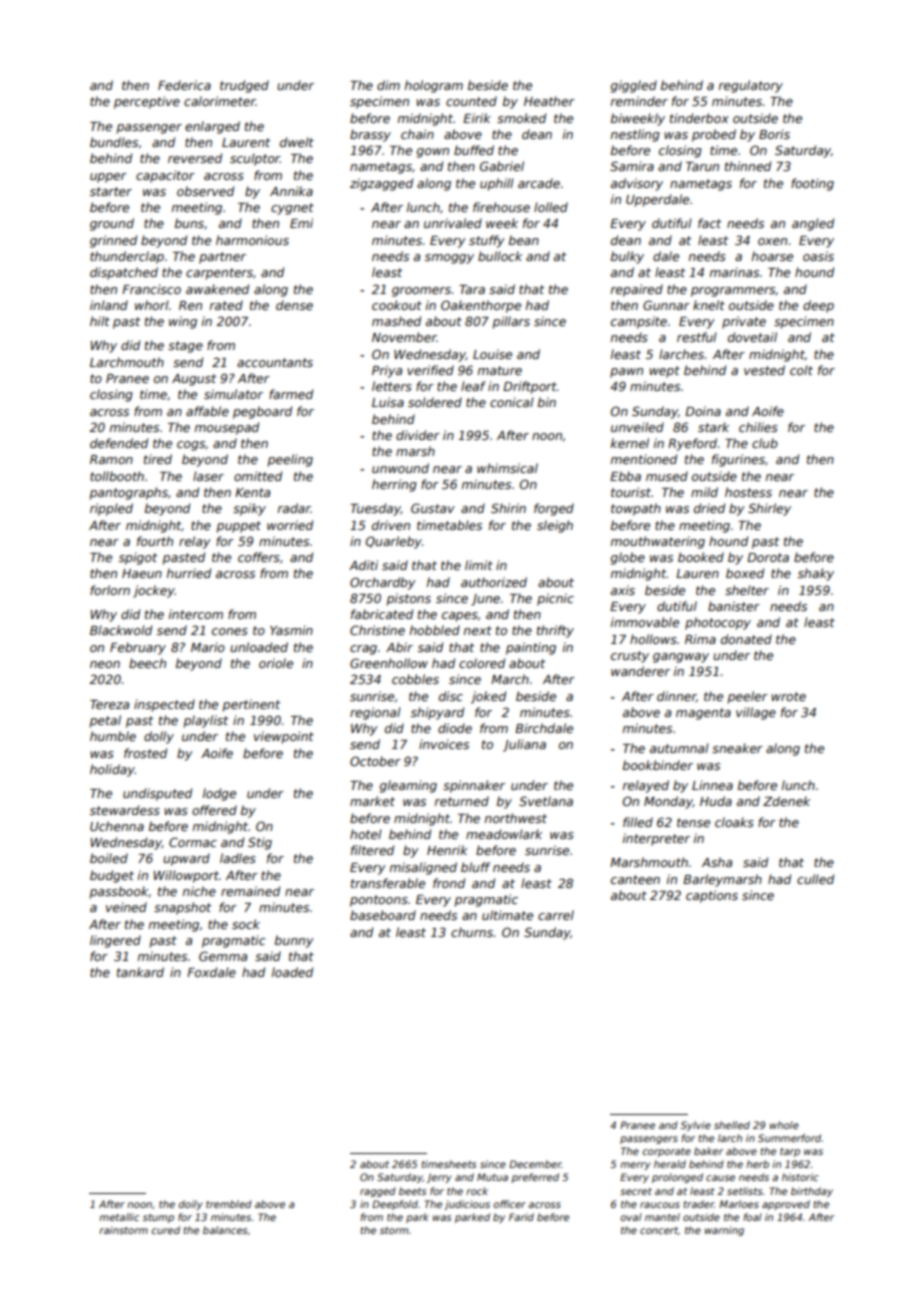  I want to click on wing, so click(183, 322).
